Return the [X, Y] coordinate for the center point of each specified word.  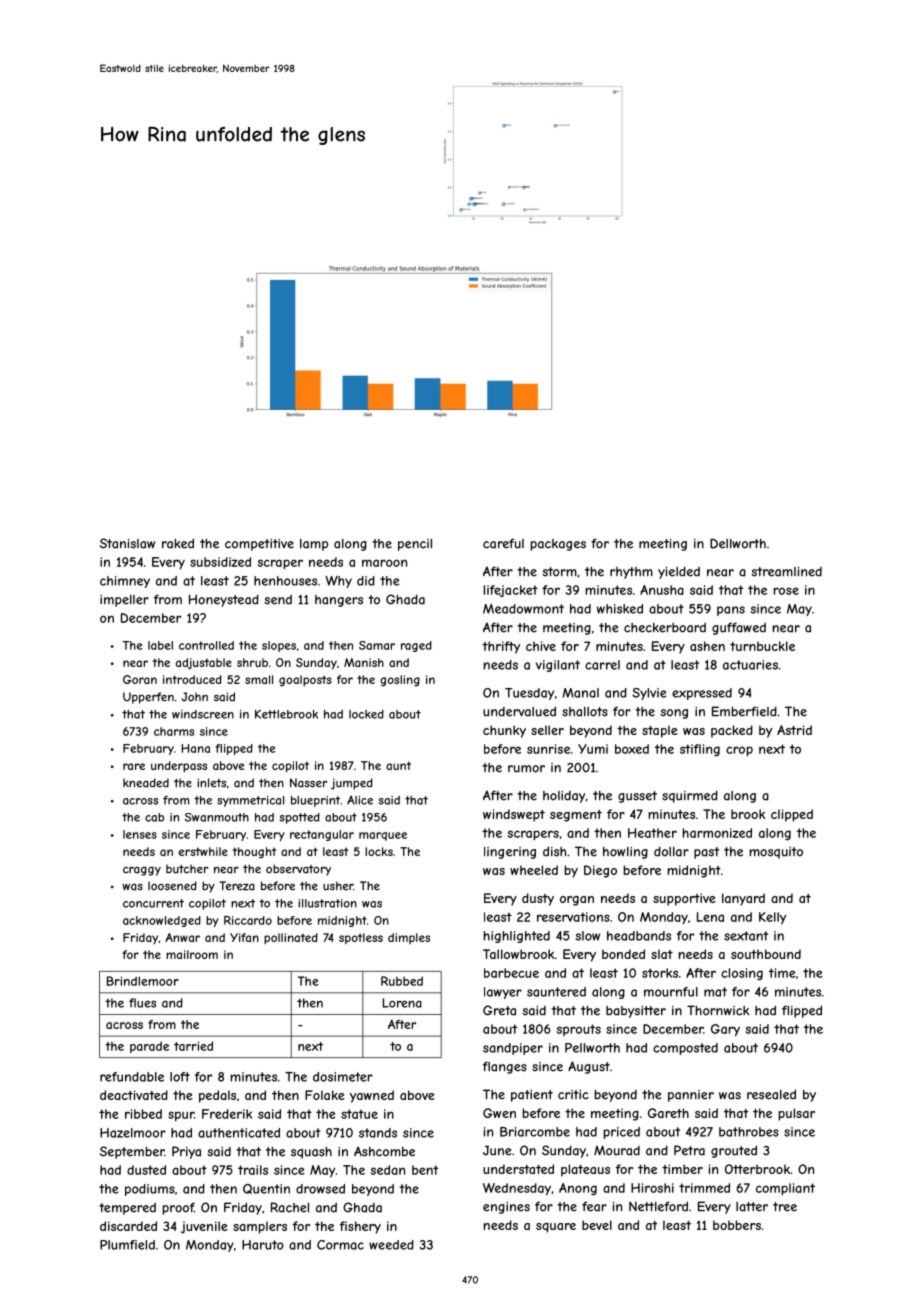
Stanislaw [127, 543]
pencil [415, 545]
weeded [391, 1245]
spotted [300, 818]
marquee [383, 836]
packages [558, 545]
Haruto [263, 1245]
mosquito [776, 853]
